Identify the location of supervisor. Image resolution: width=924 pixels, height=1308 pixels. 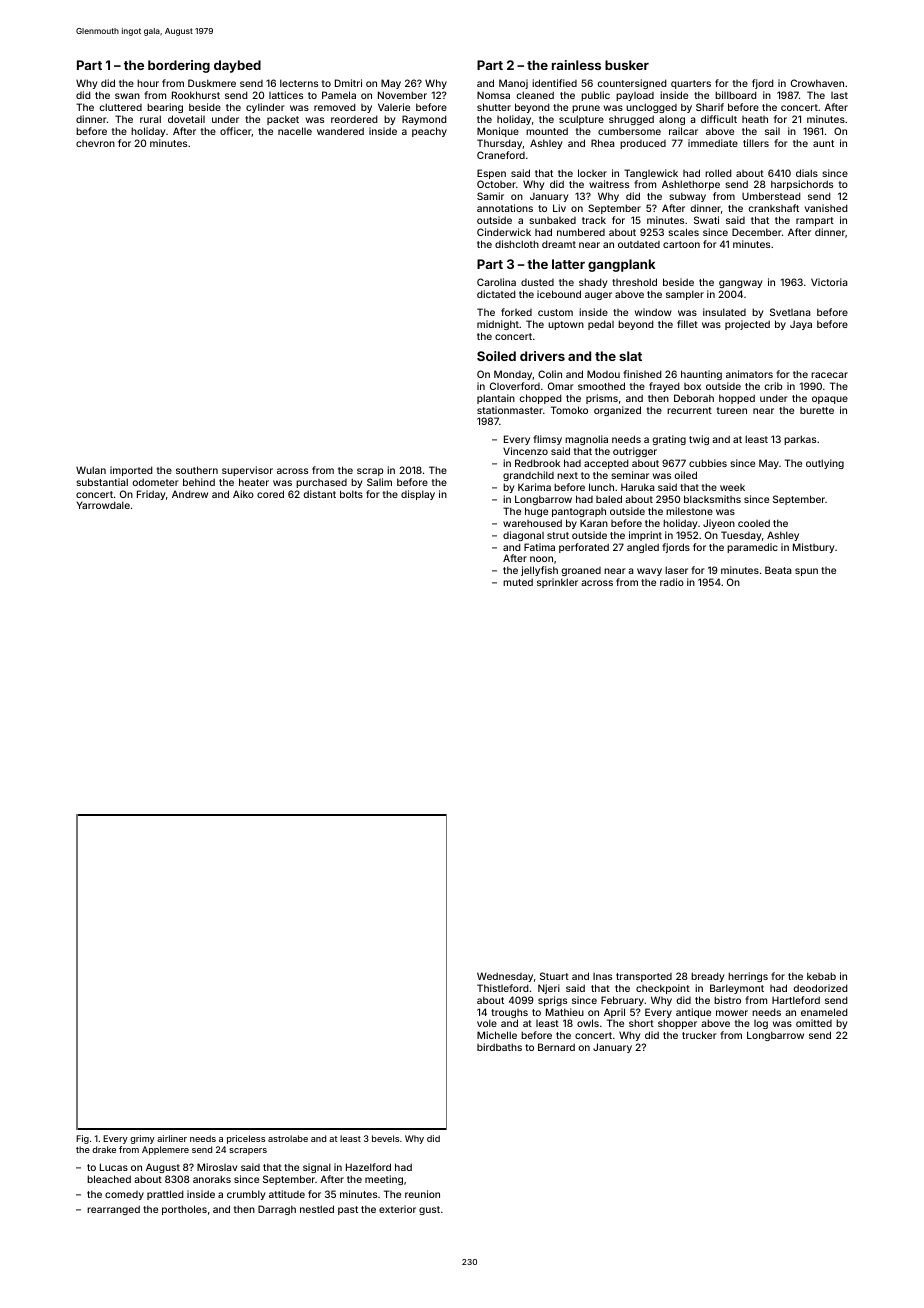
(247, 471).
